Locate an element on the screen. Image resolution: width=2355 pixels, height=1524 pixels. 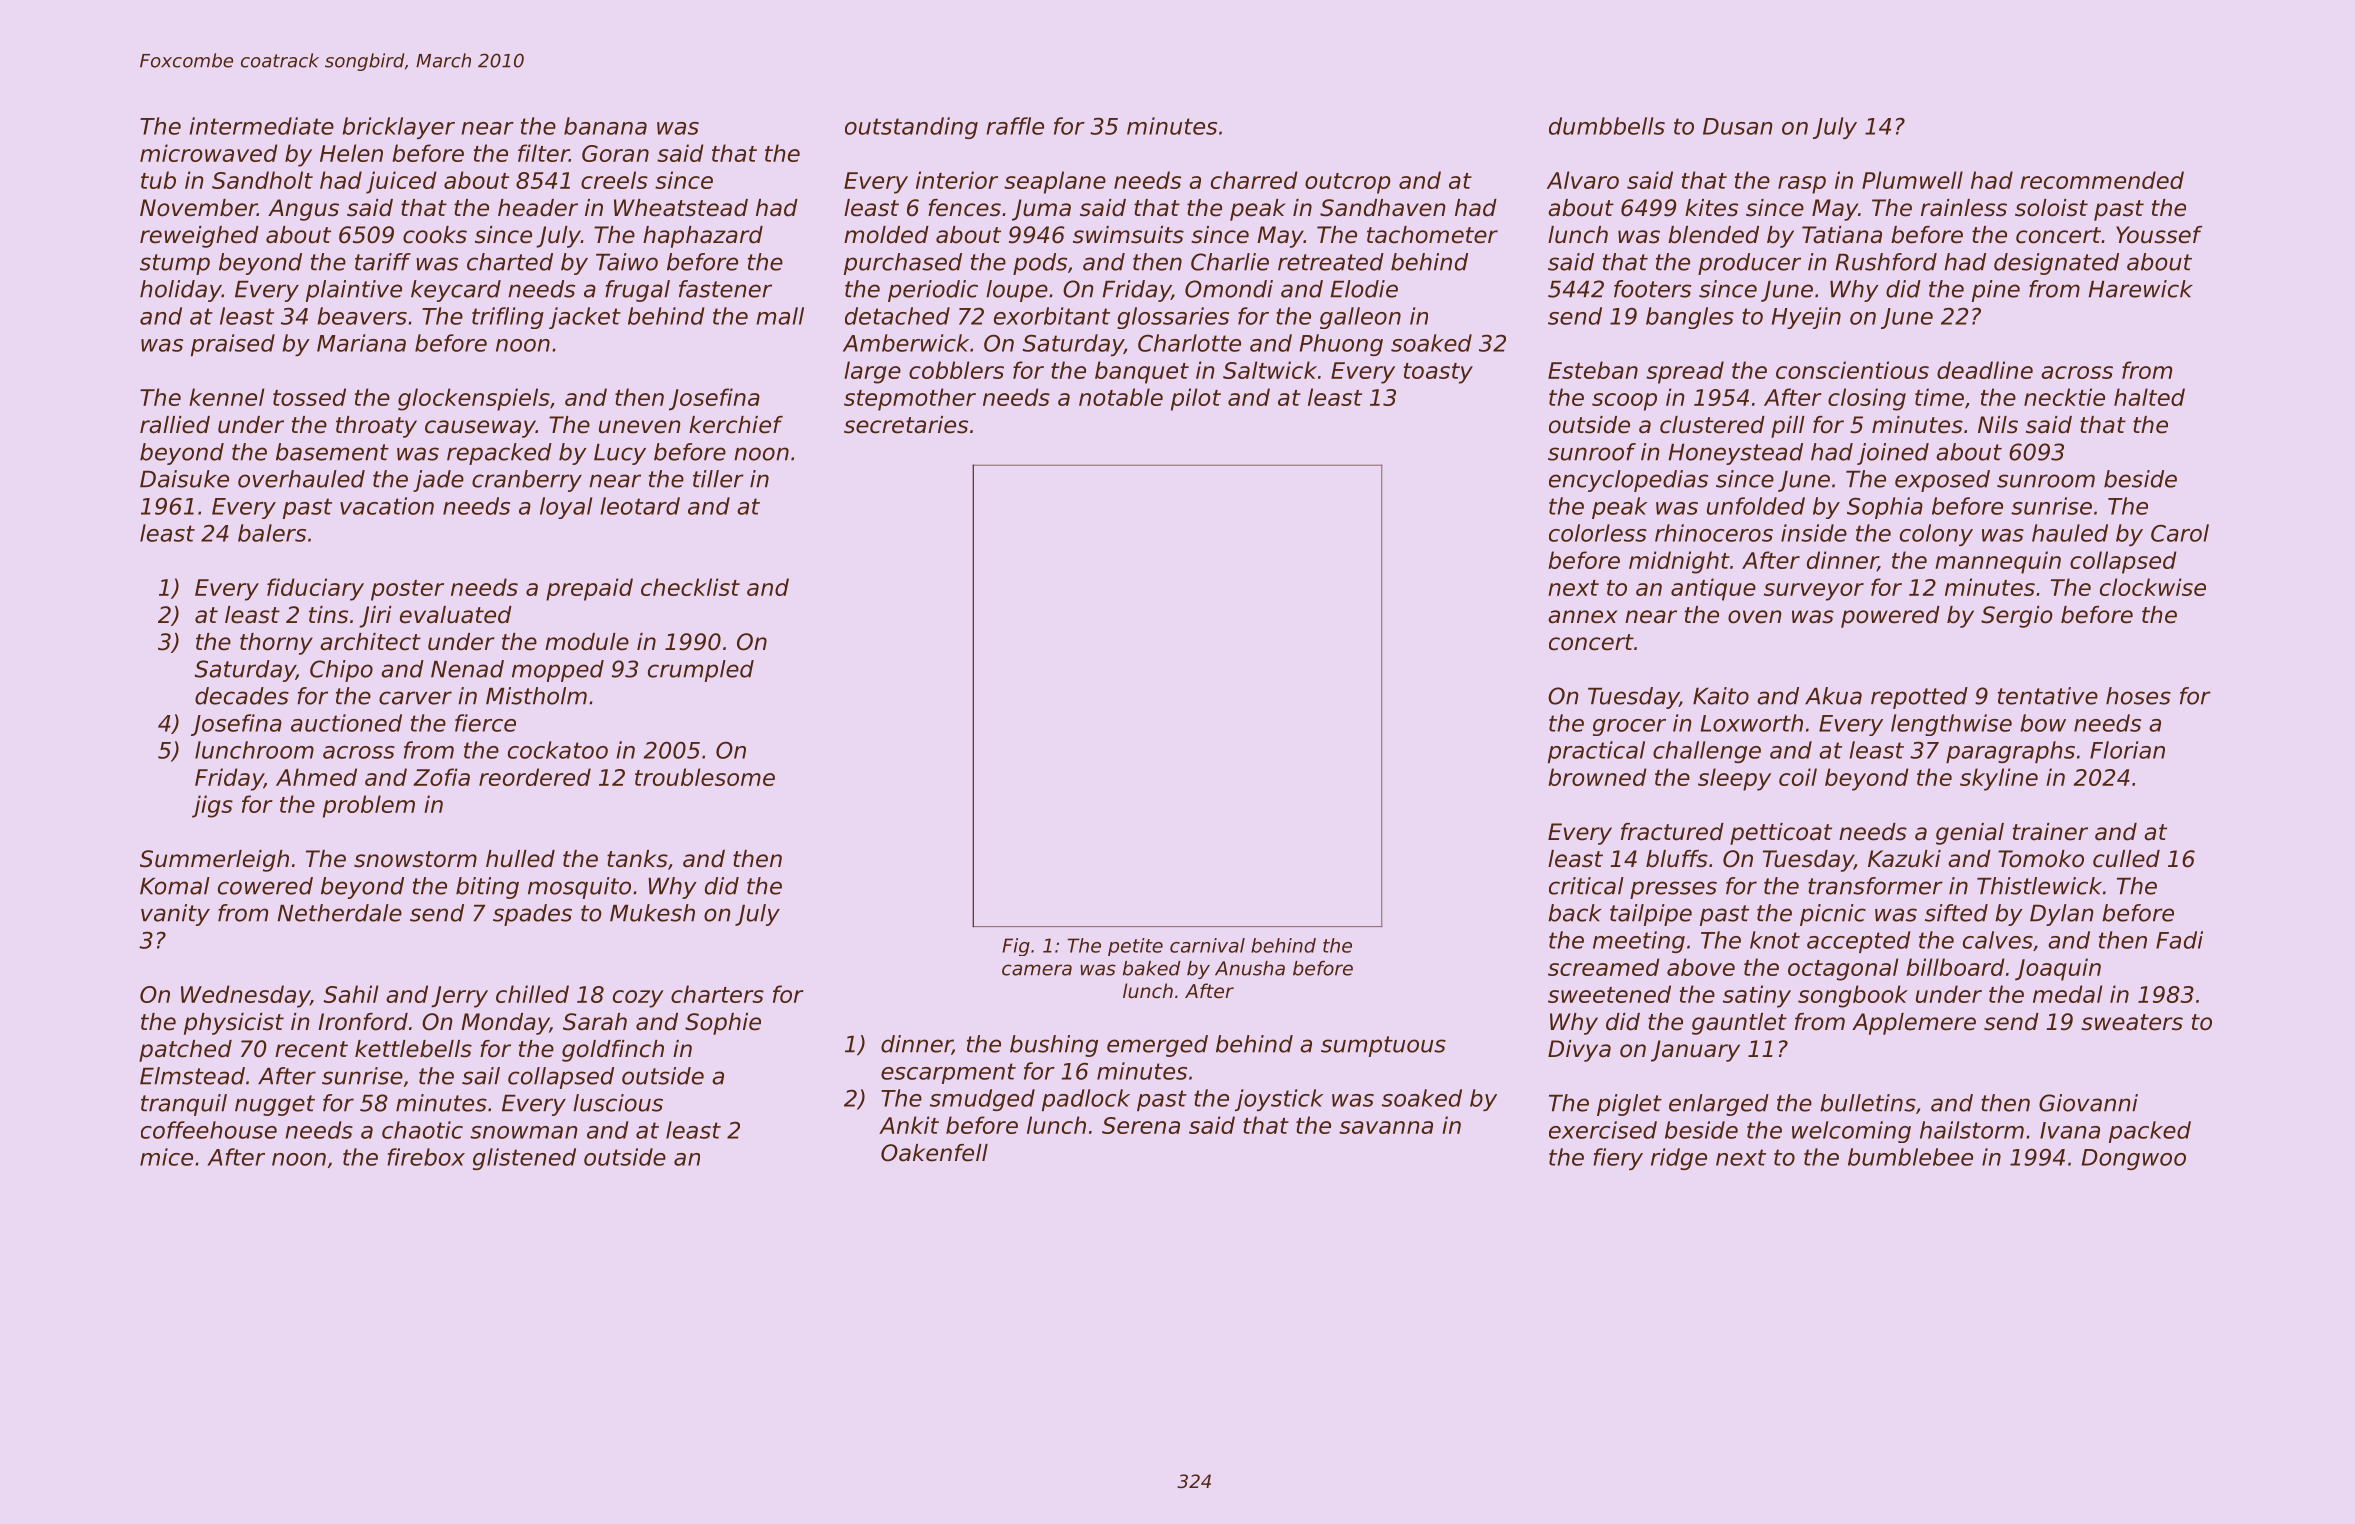
intermediate is located at coordinates (261, 126).
